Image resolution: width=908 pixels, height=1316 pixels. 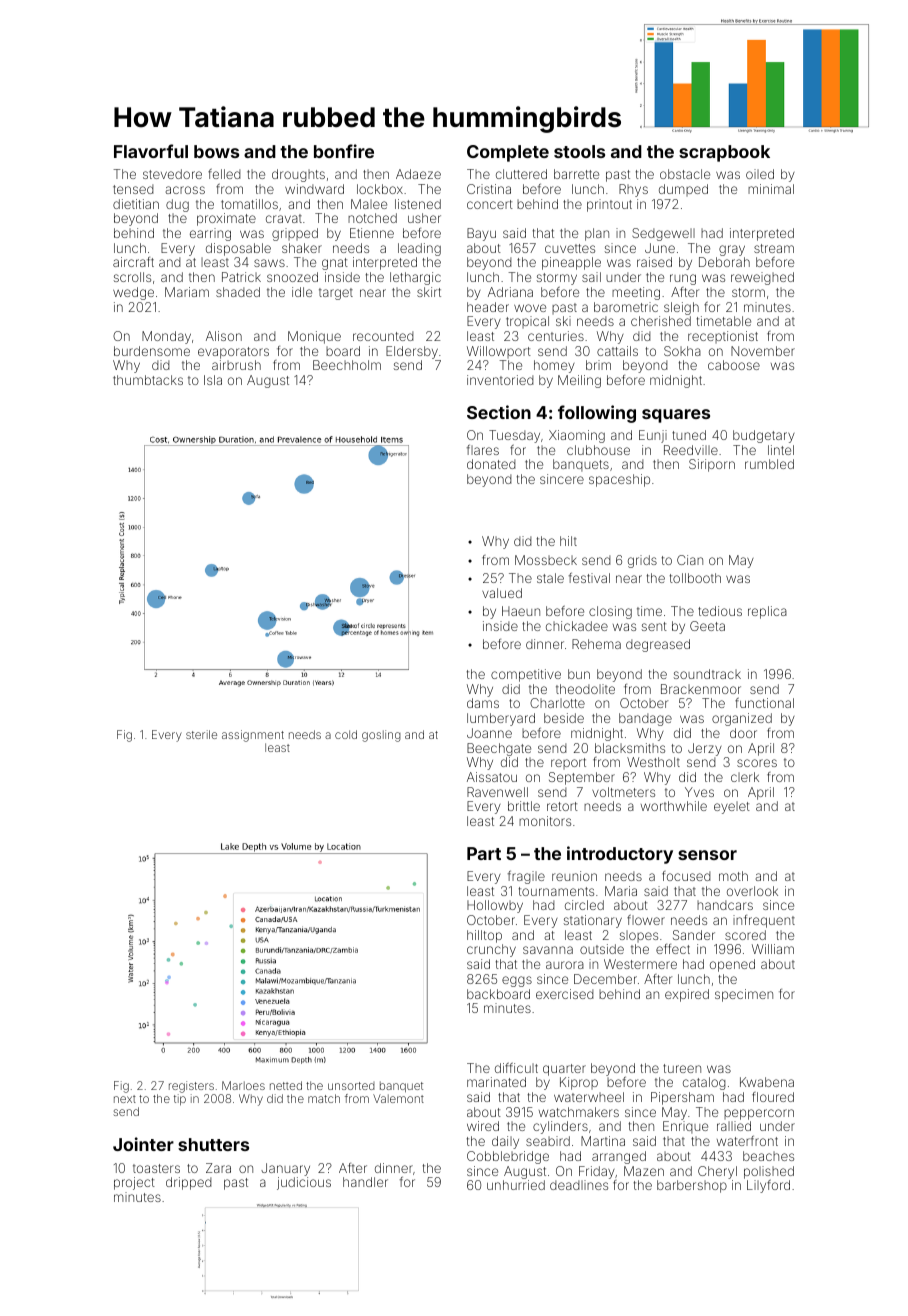 I want to click on netted, so click(x=286, y=1085).
